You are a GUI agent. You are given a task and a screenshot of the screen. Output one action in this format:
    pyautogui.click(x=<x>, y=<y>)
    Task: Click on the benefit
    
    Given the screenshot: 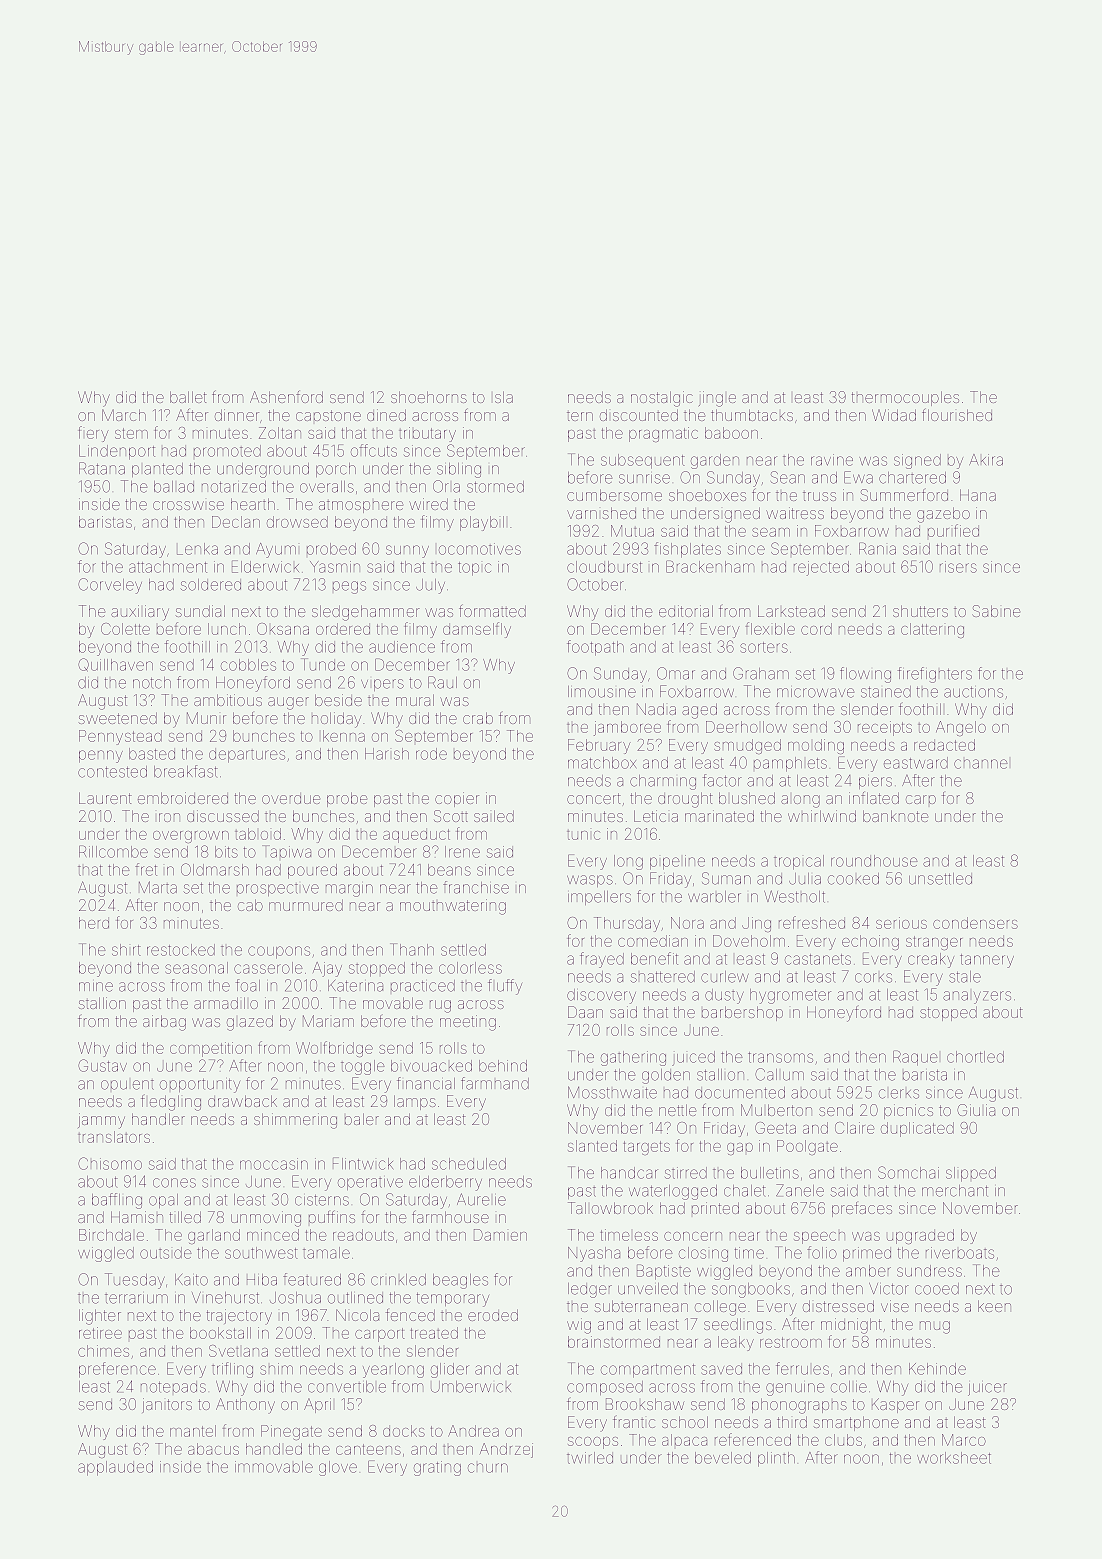 What is the action you would take?
    pyautogui.click(x=654, y=958)
